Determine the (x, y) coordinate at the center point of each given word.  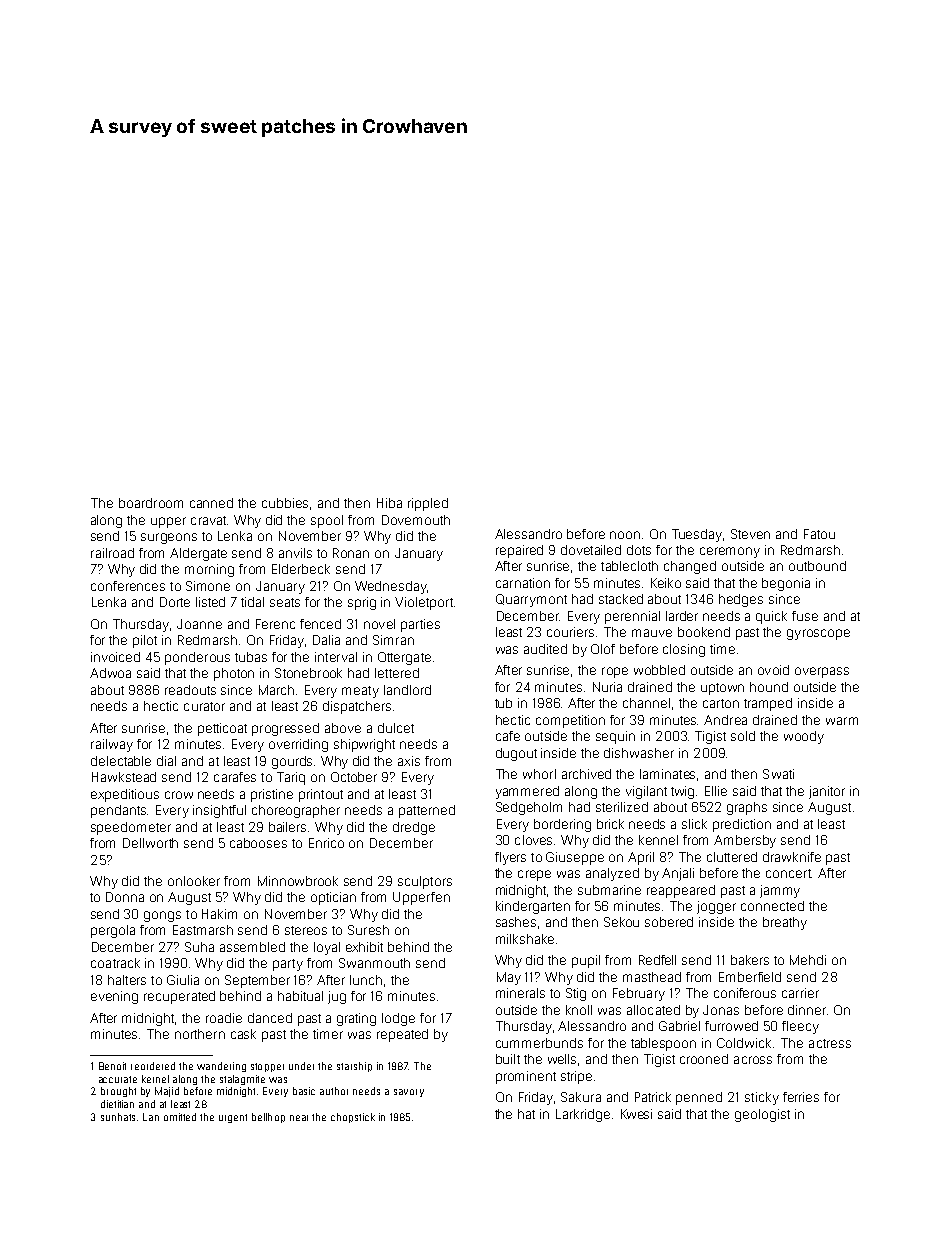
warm (842, 721)
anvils (295, 553)
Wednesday (391, 587)
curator (204, 706)
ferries (801, 1097)
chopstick (353, 1118)
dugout (516, 754)
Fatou (819, 534)
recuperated (179, 997)
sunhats (118, 1117)
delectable (121, 761)
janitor (827, 792)
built (508, 1059)
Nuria (607, 687)
